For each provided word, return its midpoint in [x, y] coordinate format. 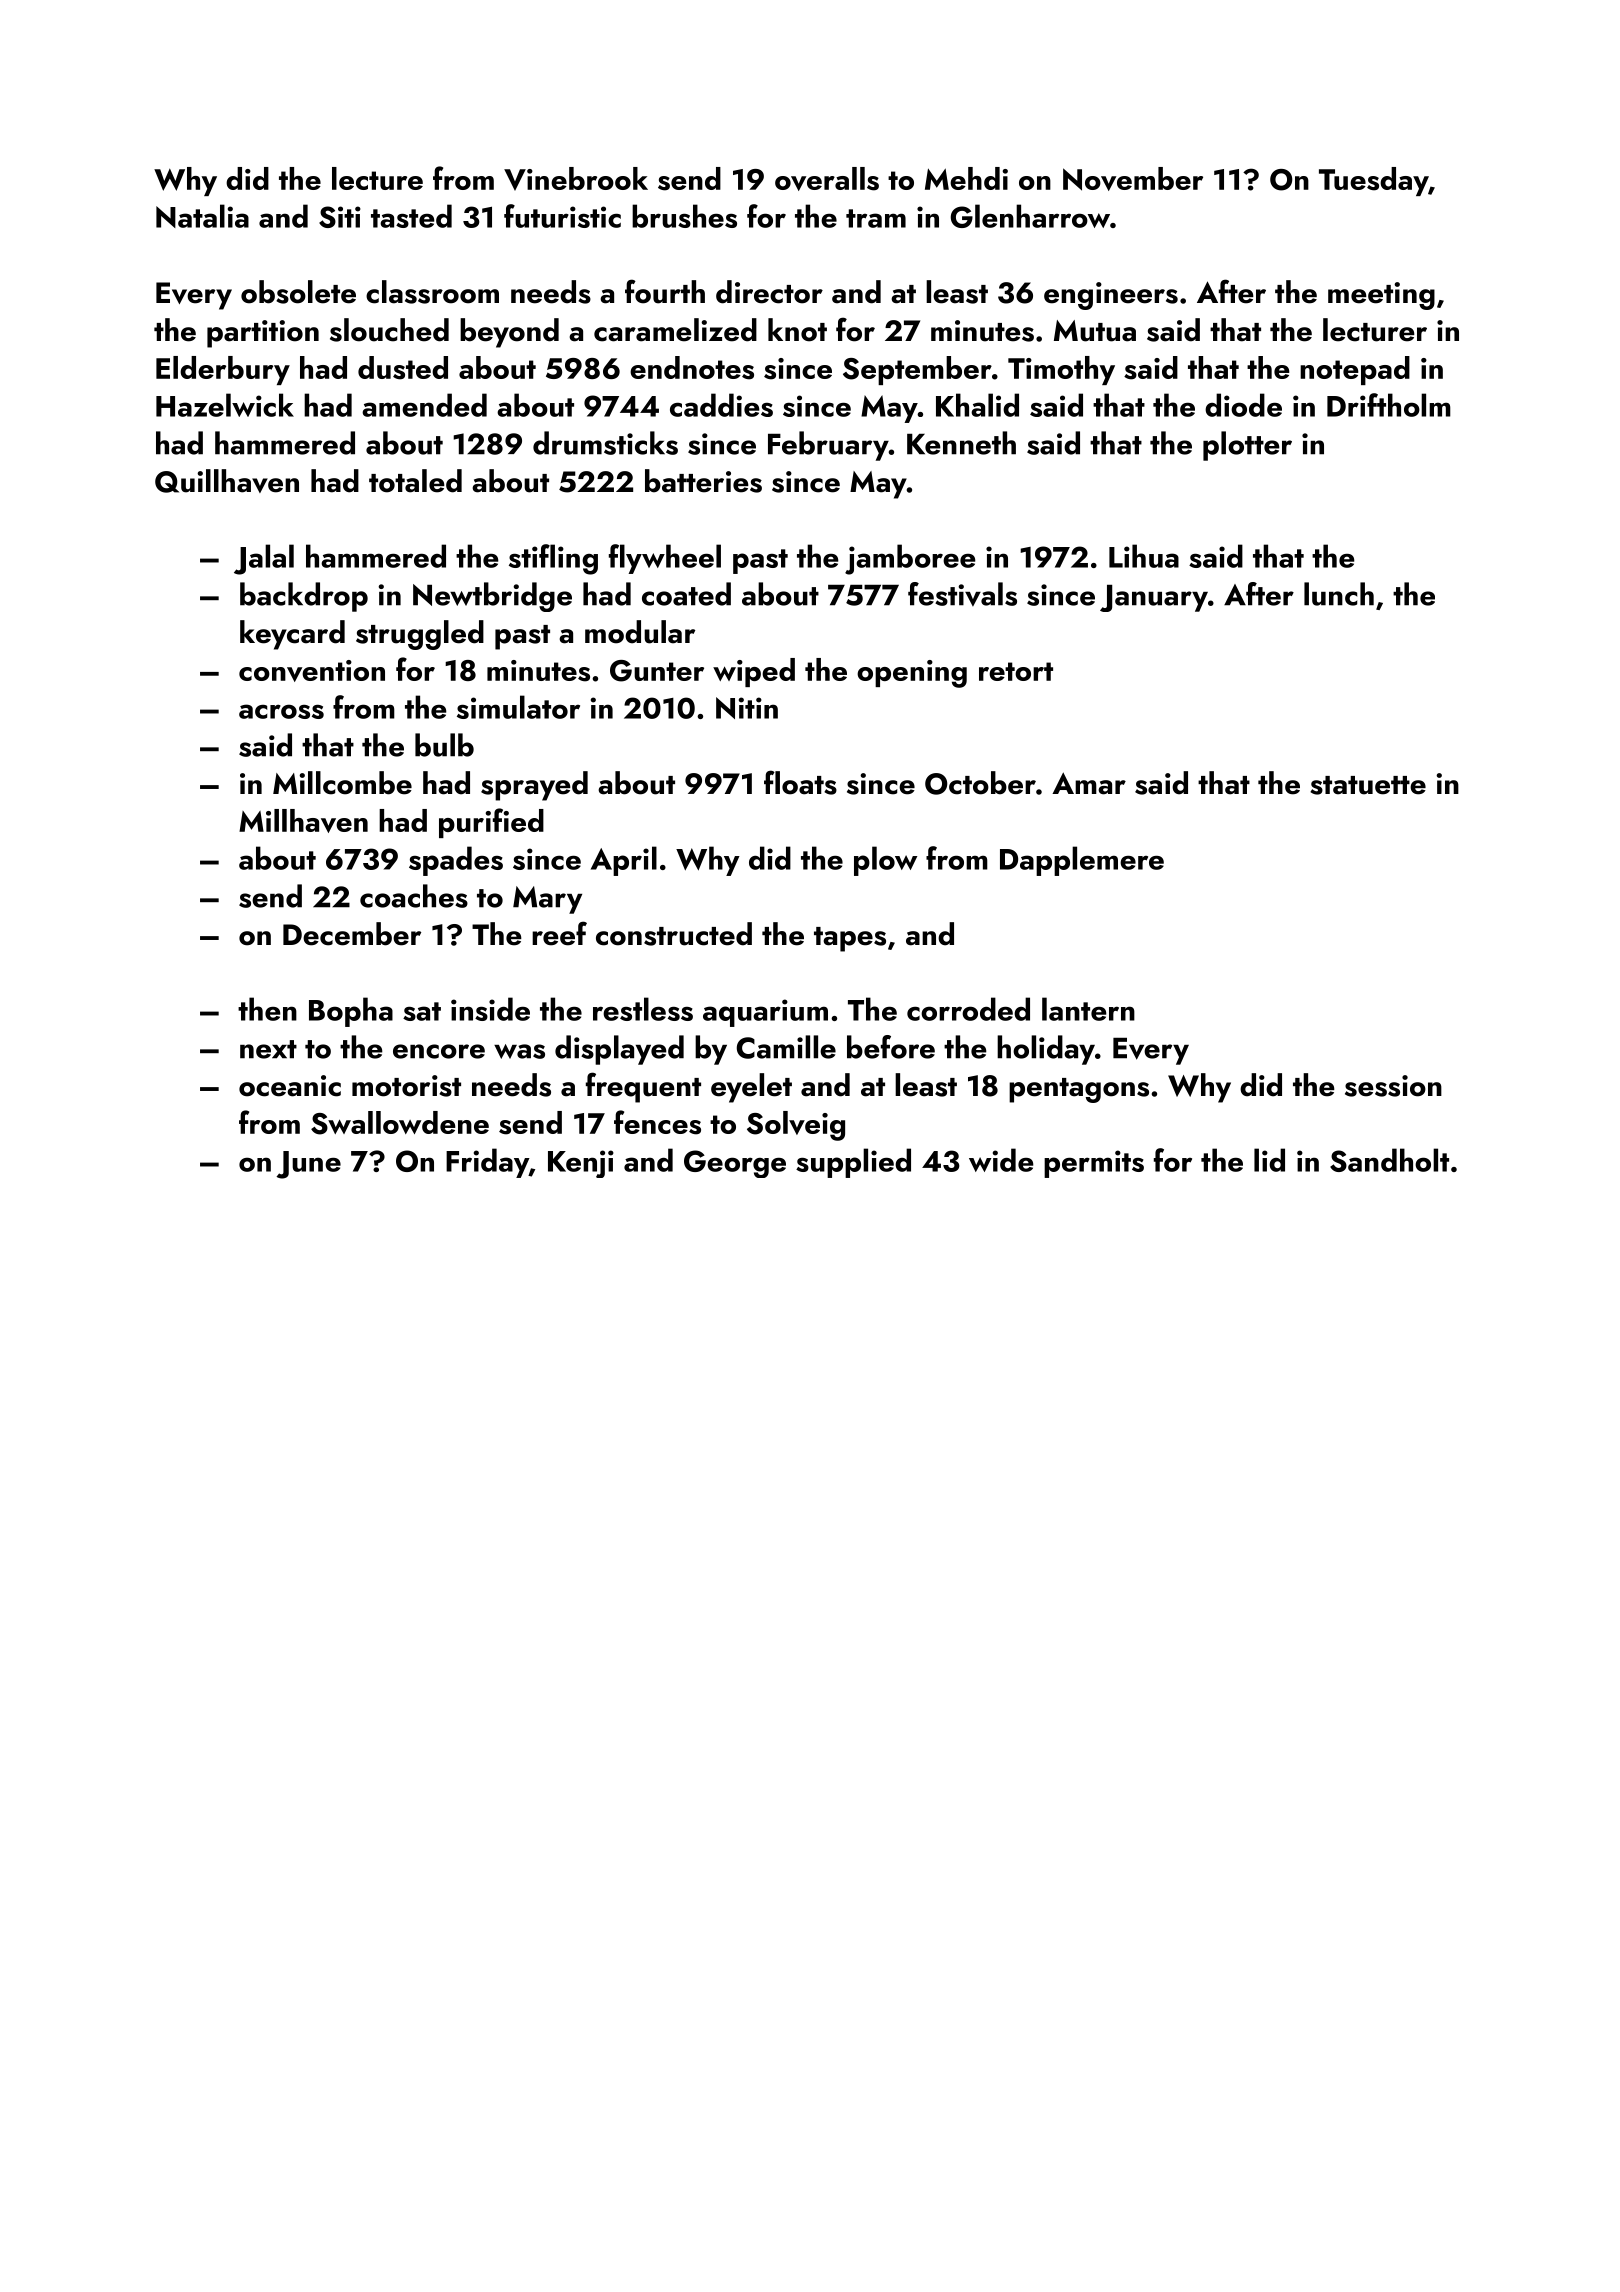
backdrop [304, 597]
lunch [1339, 594]
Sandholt [1389, 1160]
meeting [1381, 296]
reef [559, 933]
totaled [415, 481]
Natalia [202, 216]
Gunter [657, 671]
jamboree [910, 559]
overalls [827, 179]
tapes [850, 939]
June [308, 1165]
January [1154, 598]
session [1393, 1086]
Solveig [796, 1126]
